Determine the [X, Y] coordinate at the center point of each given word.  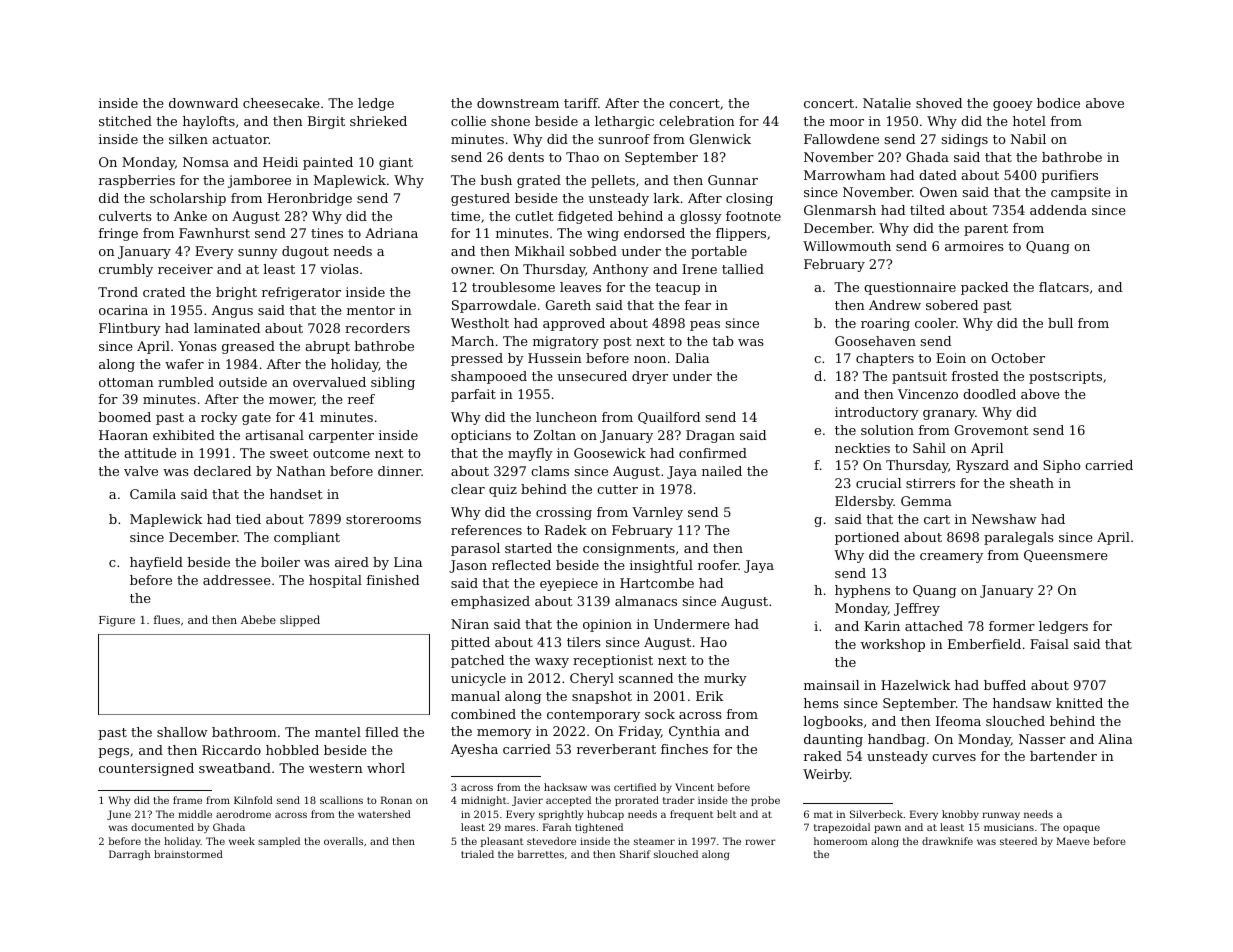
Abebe [258, 619]
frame [187, 800]
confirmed [713, 453]
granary [949, 415]
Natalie [887, 103]
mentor [371, 310]
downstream [518, 103]
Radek [566, 530]
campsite [1081, 193]
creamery [951, 558]
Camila [153, 494]
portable [719, 252]
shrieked [378, 121]
